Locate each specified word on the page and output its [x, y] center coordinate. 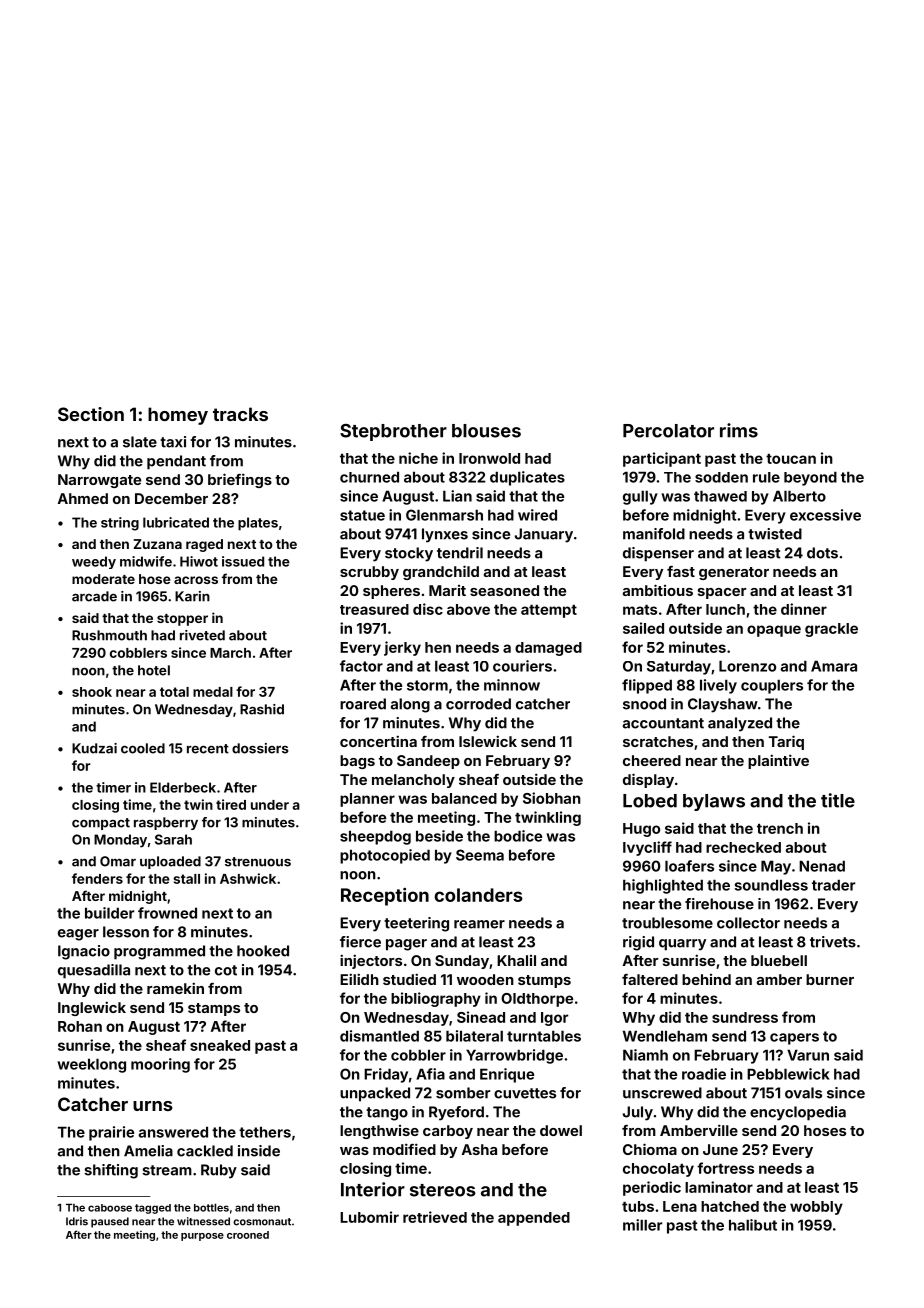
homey [178, 416]
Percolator [668, 431]
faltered [650, 979]
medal [213, 692]
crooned [248, 1235]
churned [369, 477]
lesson [126, 932]
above [468, 609]
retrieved [435, 1217]
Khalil [516, 960]
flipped [647, 686]
